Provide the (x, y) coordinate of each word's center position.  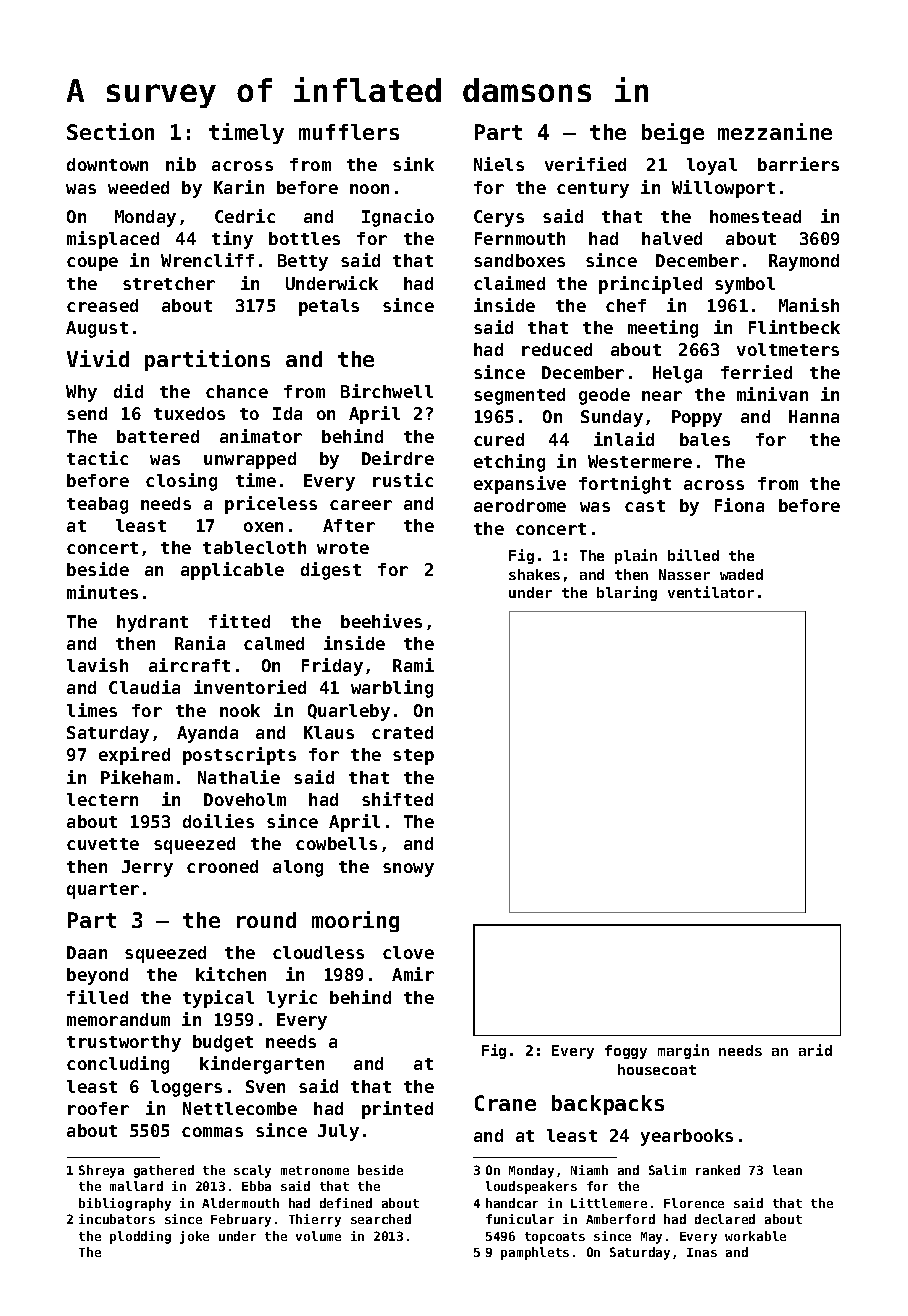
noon (369, 189)
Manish (809, 305)
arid (815, 1050)
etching (509, 463)
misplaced (113, 240)
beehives (381, 621)
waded (741, 574)
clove (408, 952)
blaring (627, 593)
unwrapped (250, 460)
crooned (222, 866)
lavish (97, 665)
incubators (117, 1219)
